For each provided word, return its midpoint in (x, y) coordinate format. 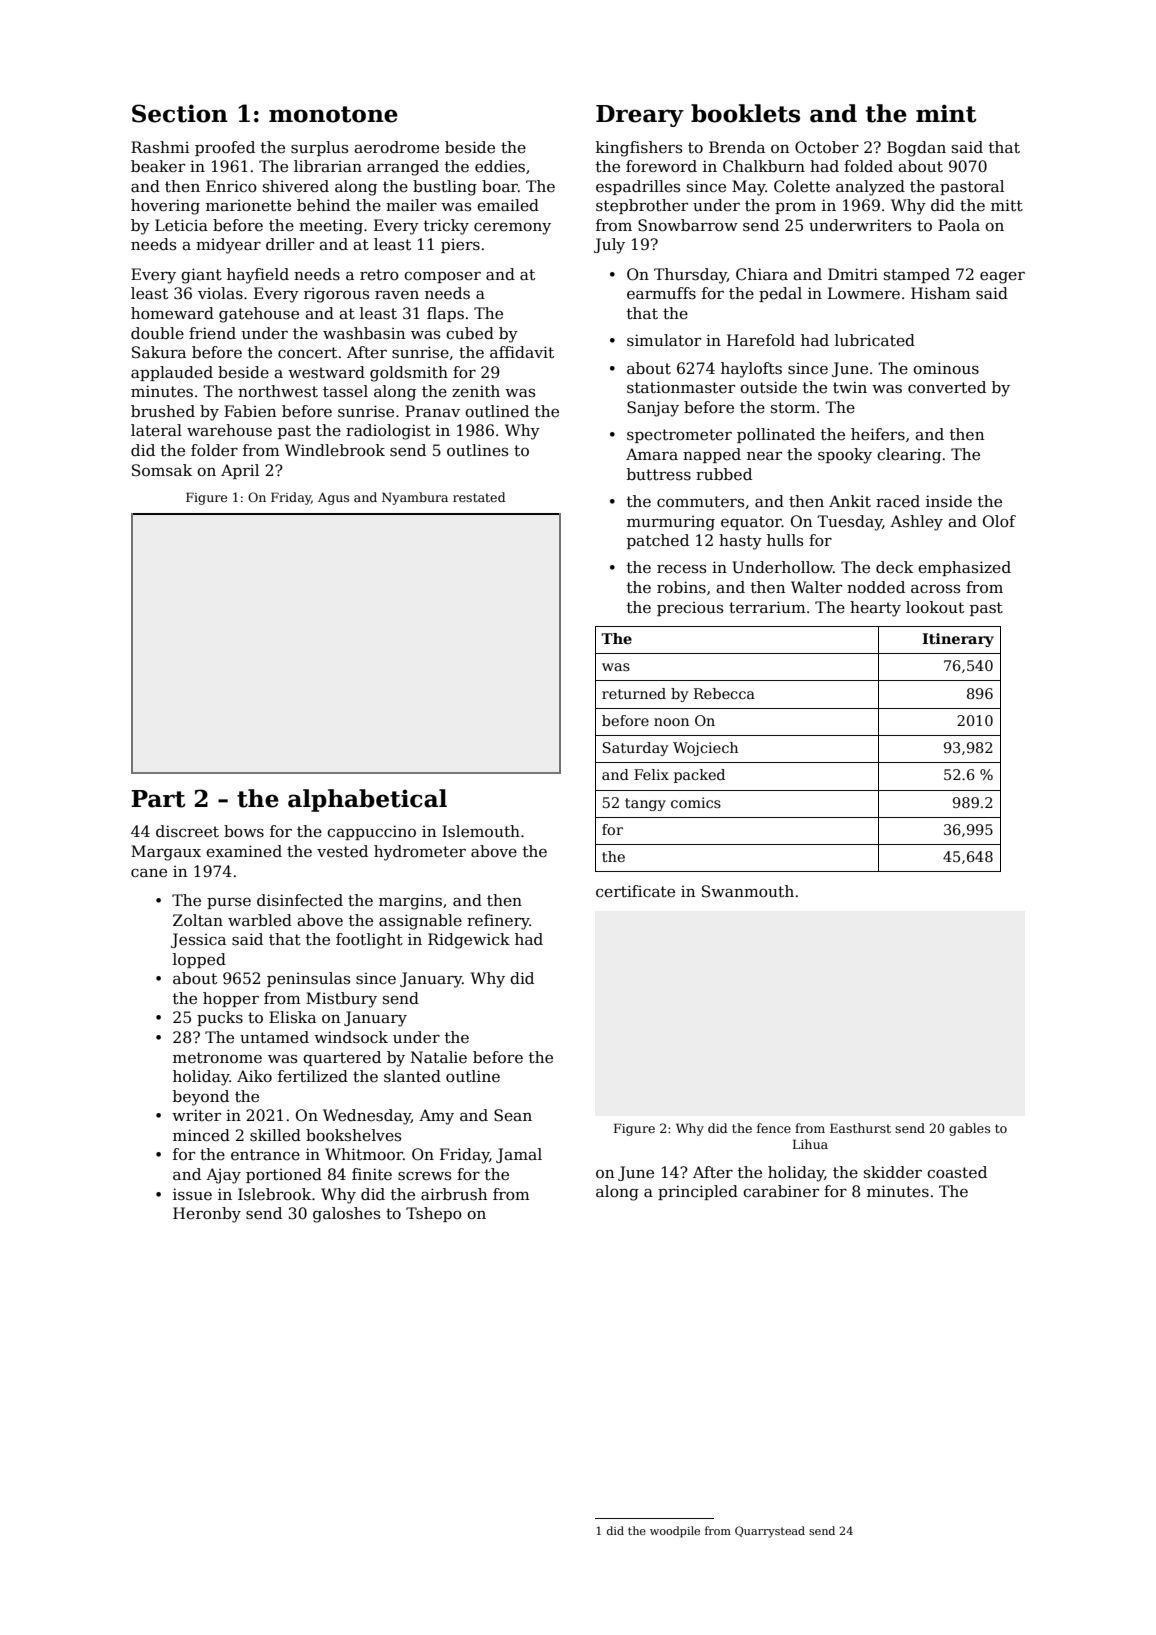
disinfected (300, 900)
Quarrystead (770, 1532)
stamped (917, 275)
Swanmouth (748, 891)
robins (681, 587)
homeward (172, 313)
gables (969, 1129)
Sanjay (653, 409)
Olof (999, 521)
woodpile (675, 1532)
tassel (345, 391)
